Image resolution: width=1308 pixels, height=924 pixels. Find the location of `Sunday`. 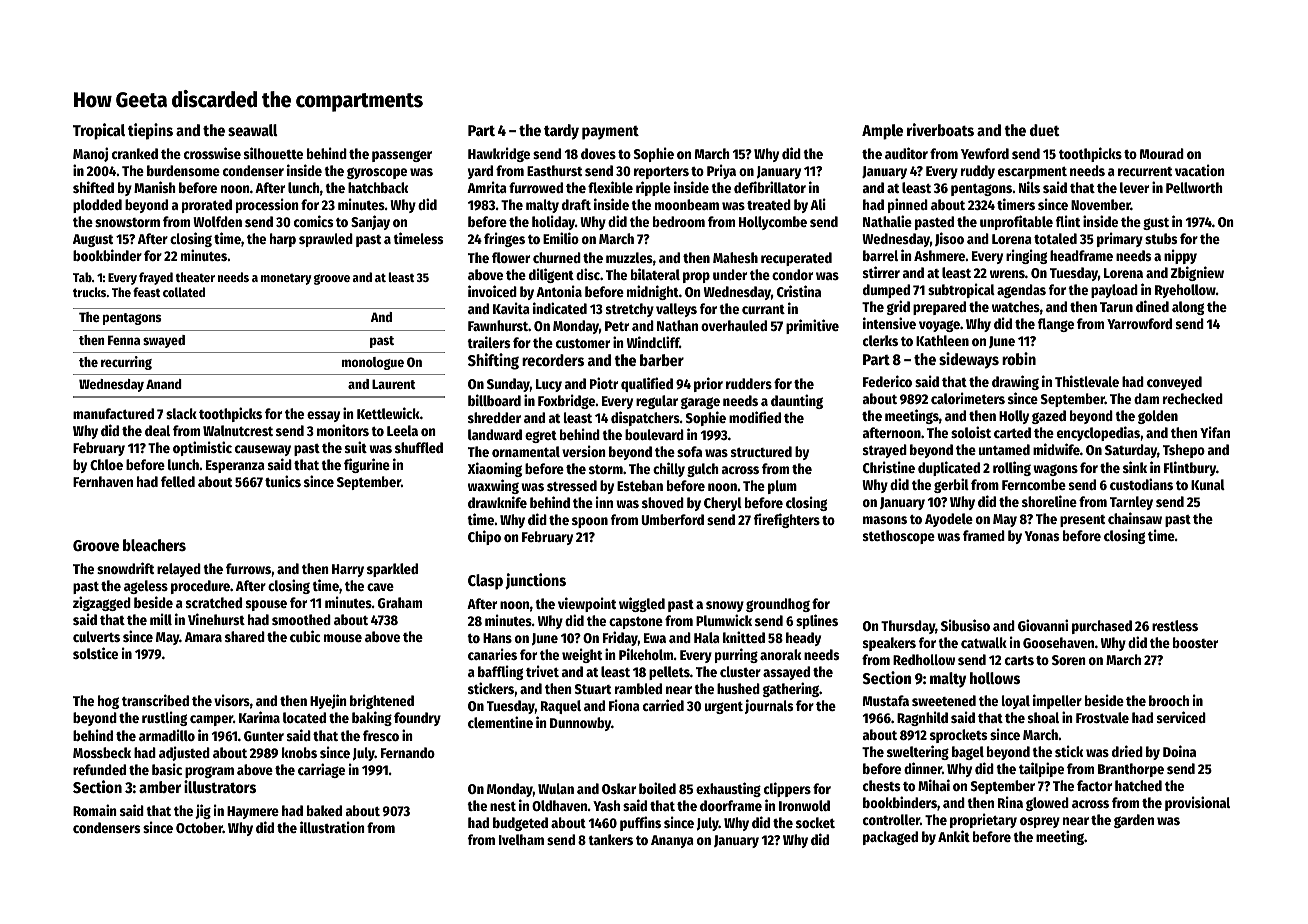

Sunday is located at coordinates (508, 385).
